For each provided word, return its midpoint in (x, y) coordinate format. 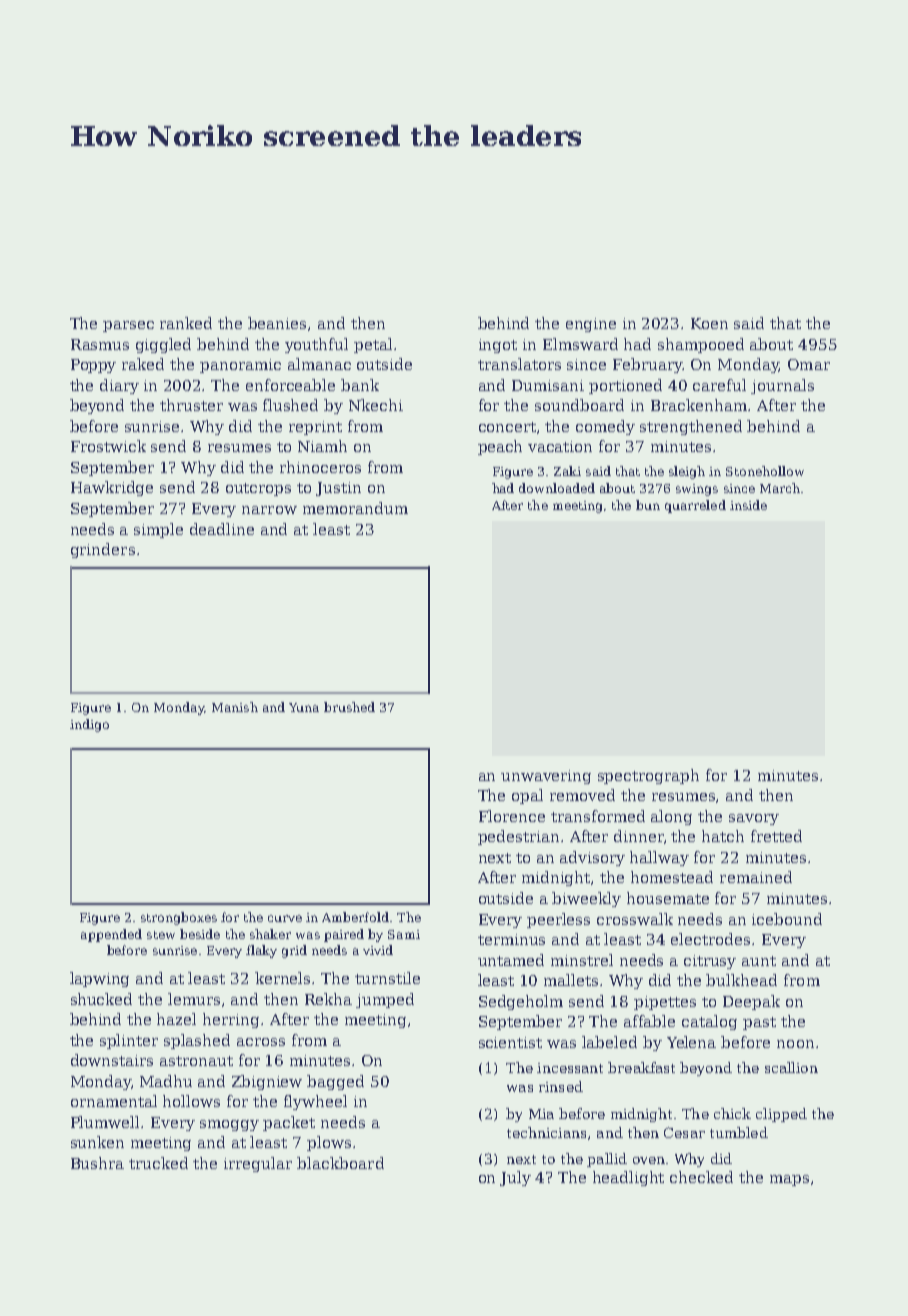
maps (789, 1180)
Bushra (97, 1163)
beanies (277, 323)
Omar (809, 364)
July (515, 1178)
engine (591, 325)
